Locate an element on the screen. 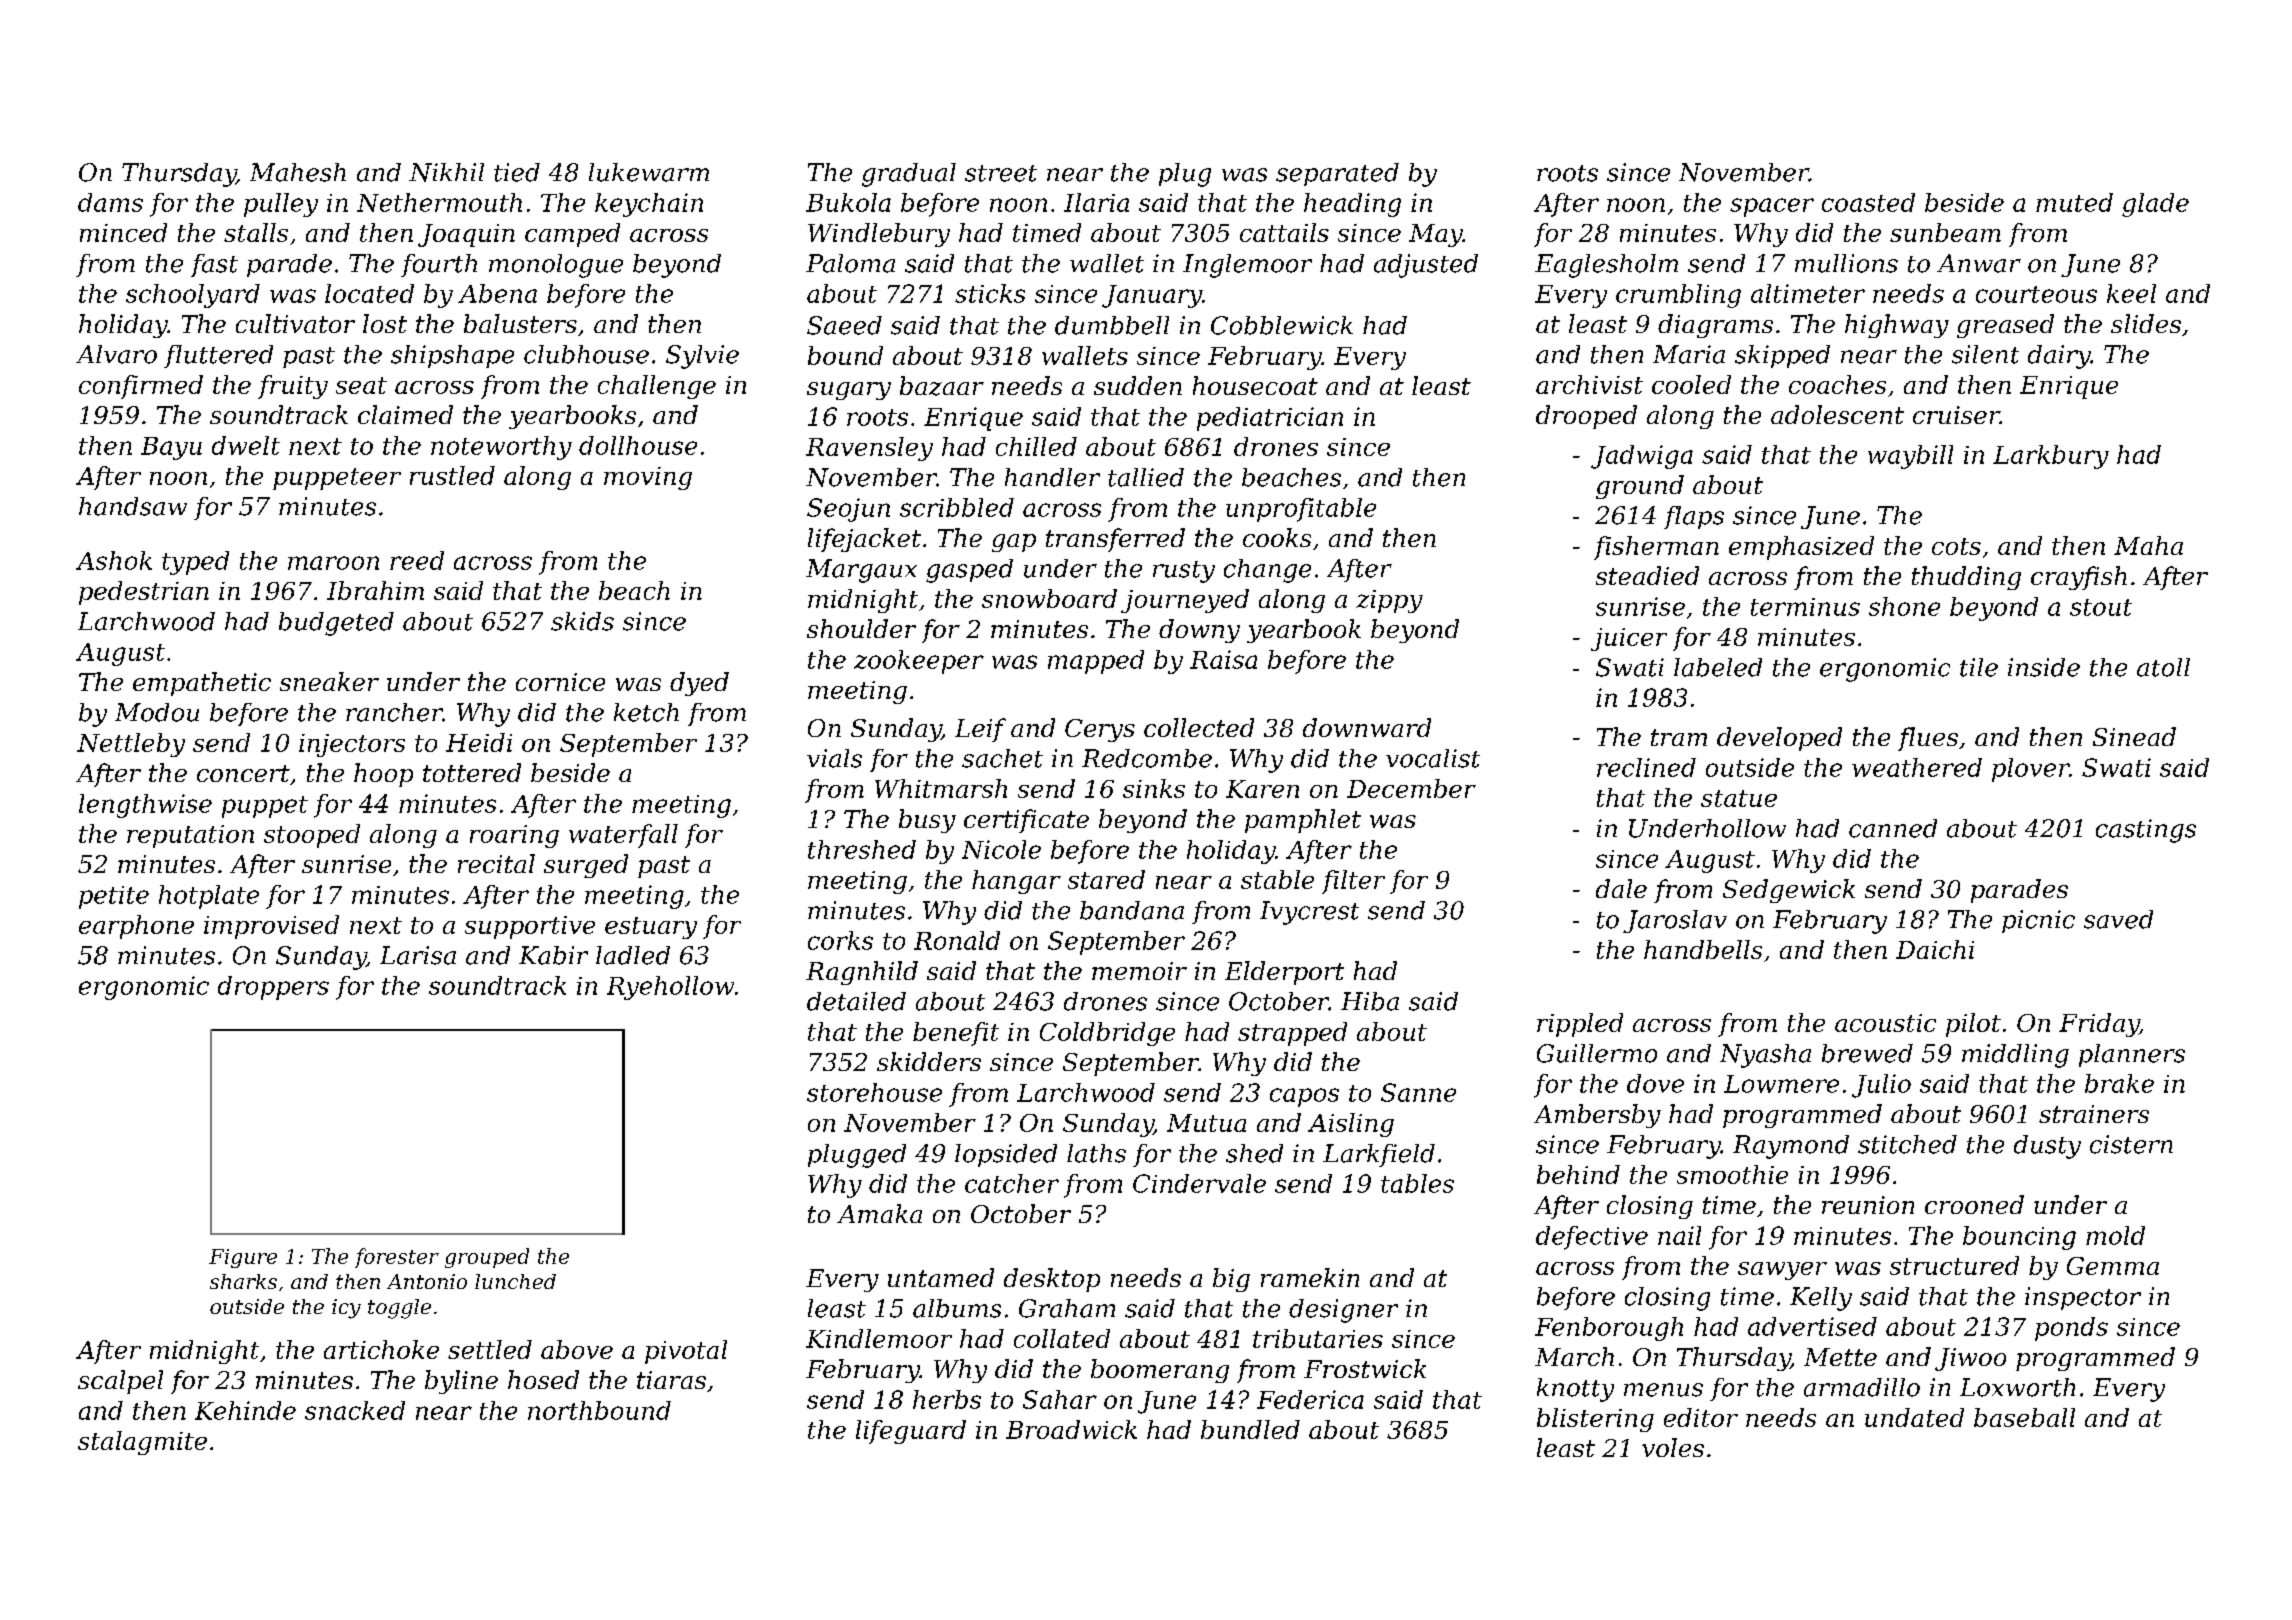 This screenshot has width=2292, height=1620. atoll is located at coordinates (2163, 667).
